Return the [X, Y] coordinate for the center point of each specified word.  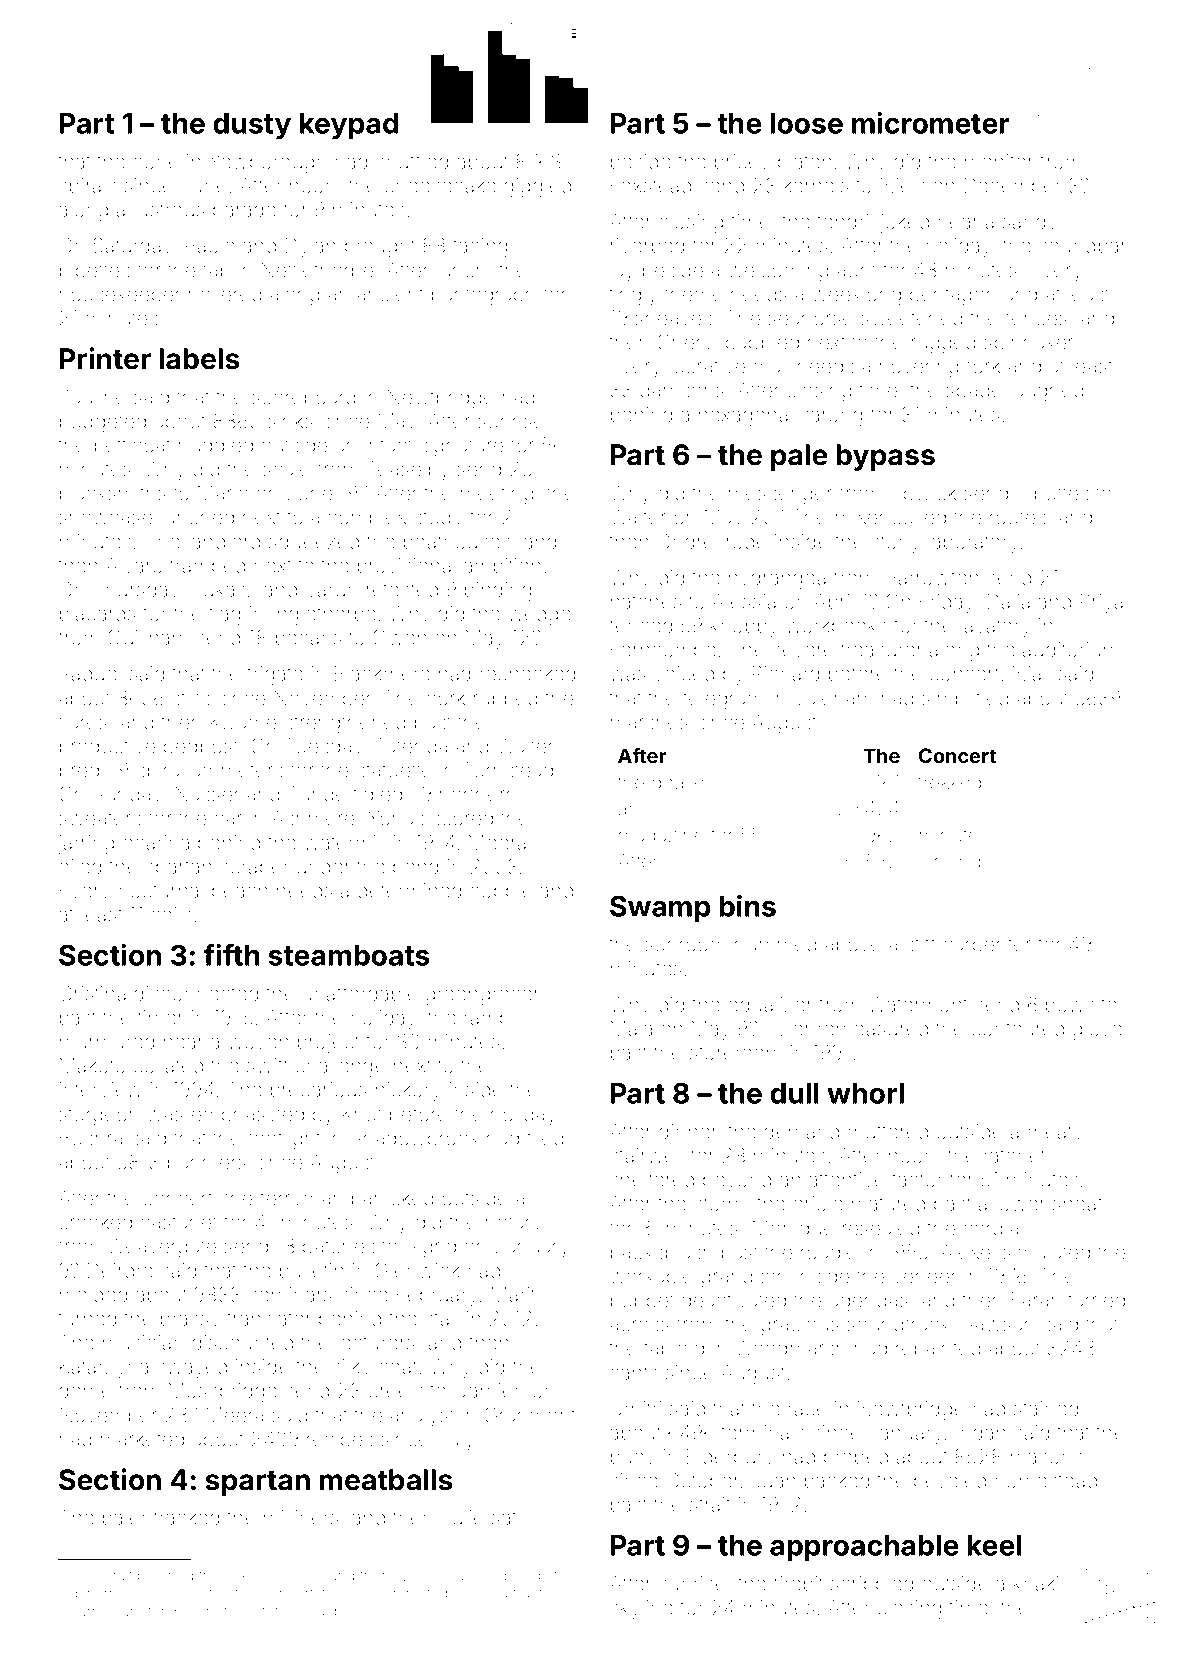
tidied [377, 794]
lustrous [169, 210]
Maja [631, 1030]
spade [974, 392]
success [162, 1594]
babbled [762, 342]
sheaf [1078, 1203]
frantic [533, 1593]
